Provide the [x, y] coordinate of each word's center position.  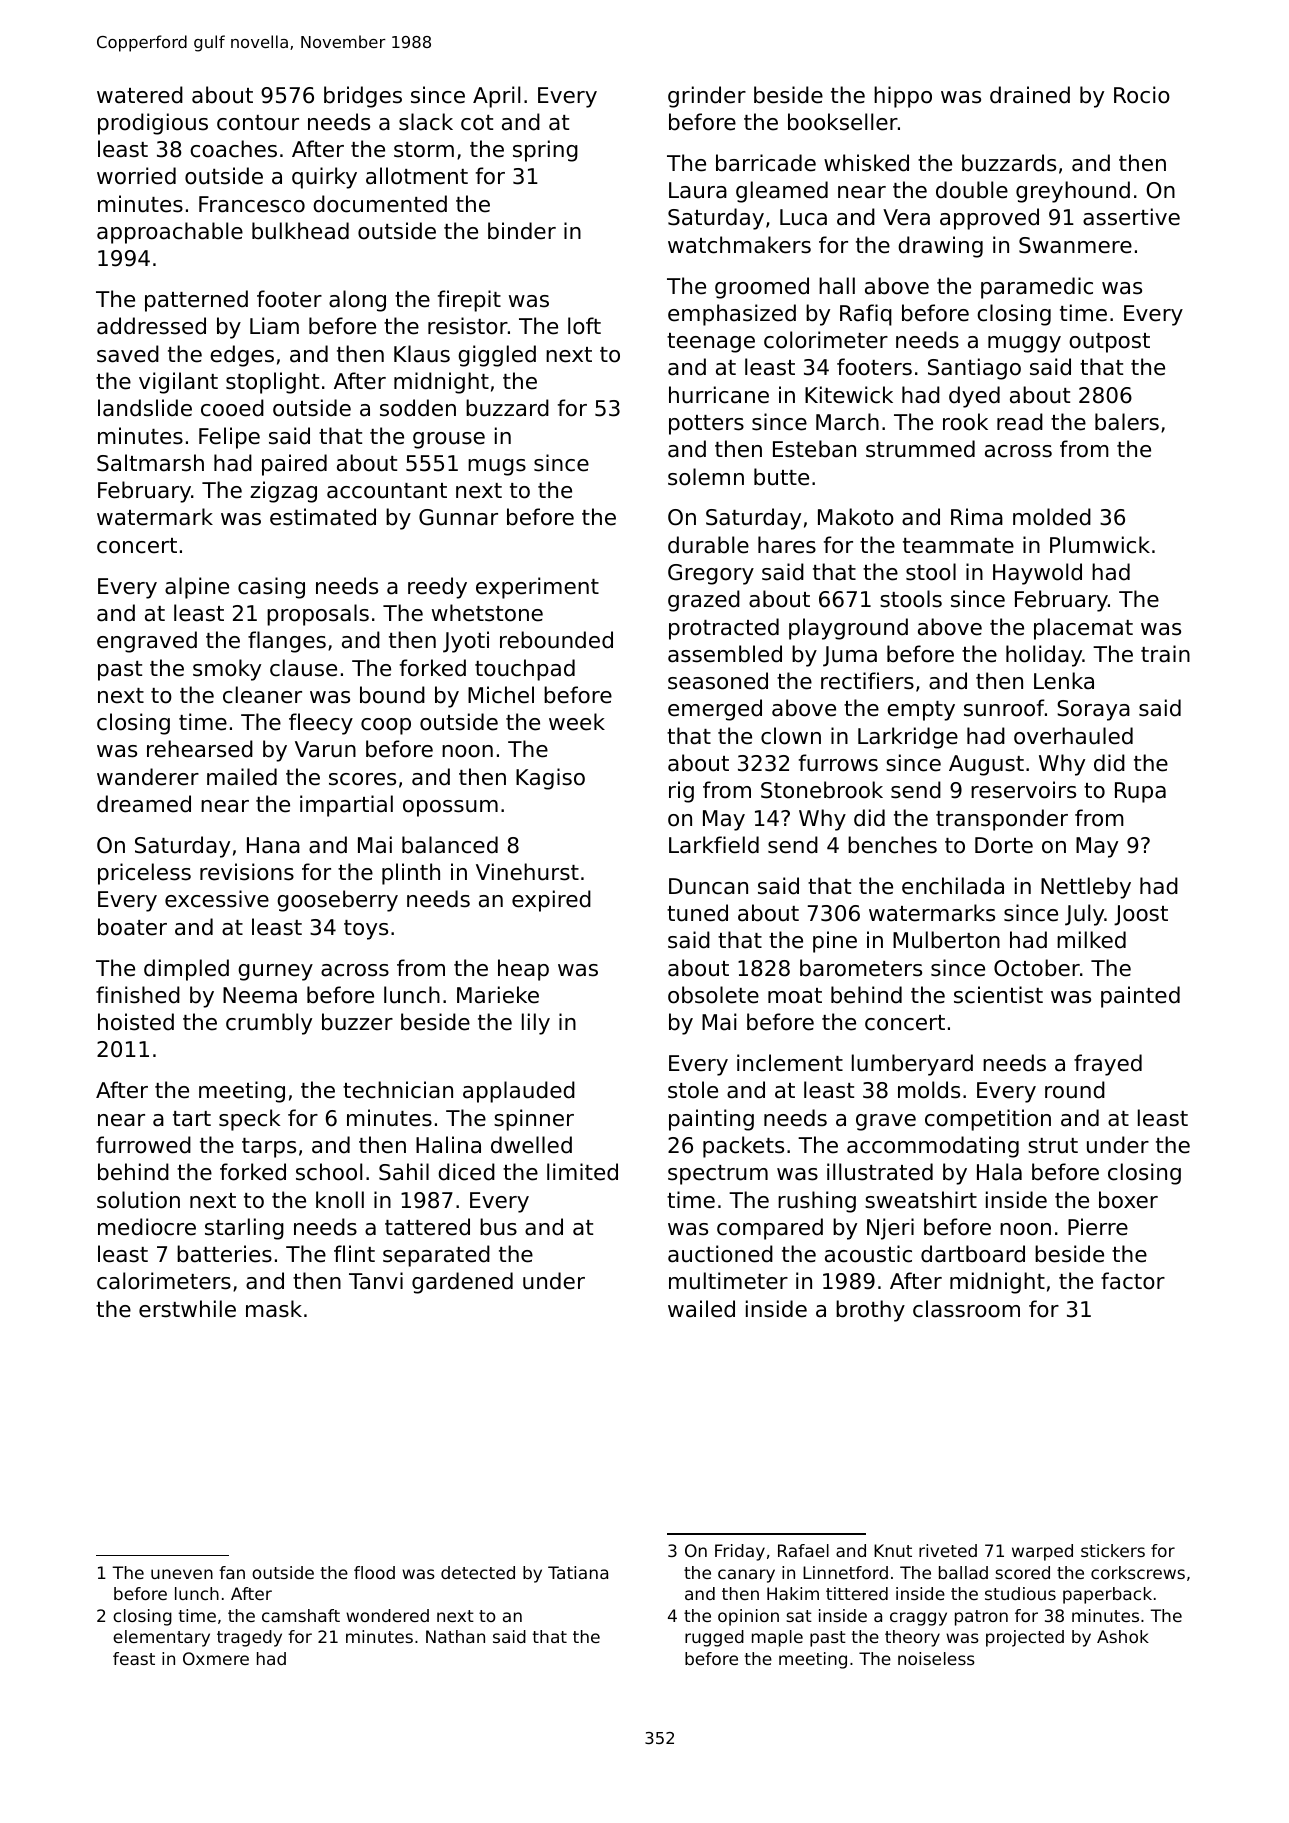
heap [523, 970]
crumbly [269, 1024]
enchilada [953, 886]
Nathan [455, 1636]
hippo [903, 97]
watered [140, 95]
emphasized [732, 315]
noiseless [936, 1658]
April [496, 97]
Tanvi [376, 1281]
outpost [1109, 343]
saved [128, 354]
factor [1133, 1281]
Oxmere [216, 1658]
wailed [701, 1309]
